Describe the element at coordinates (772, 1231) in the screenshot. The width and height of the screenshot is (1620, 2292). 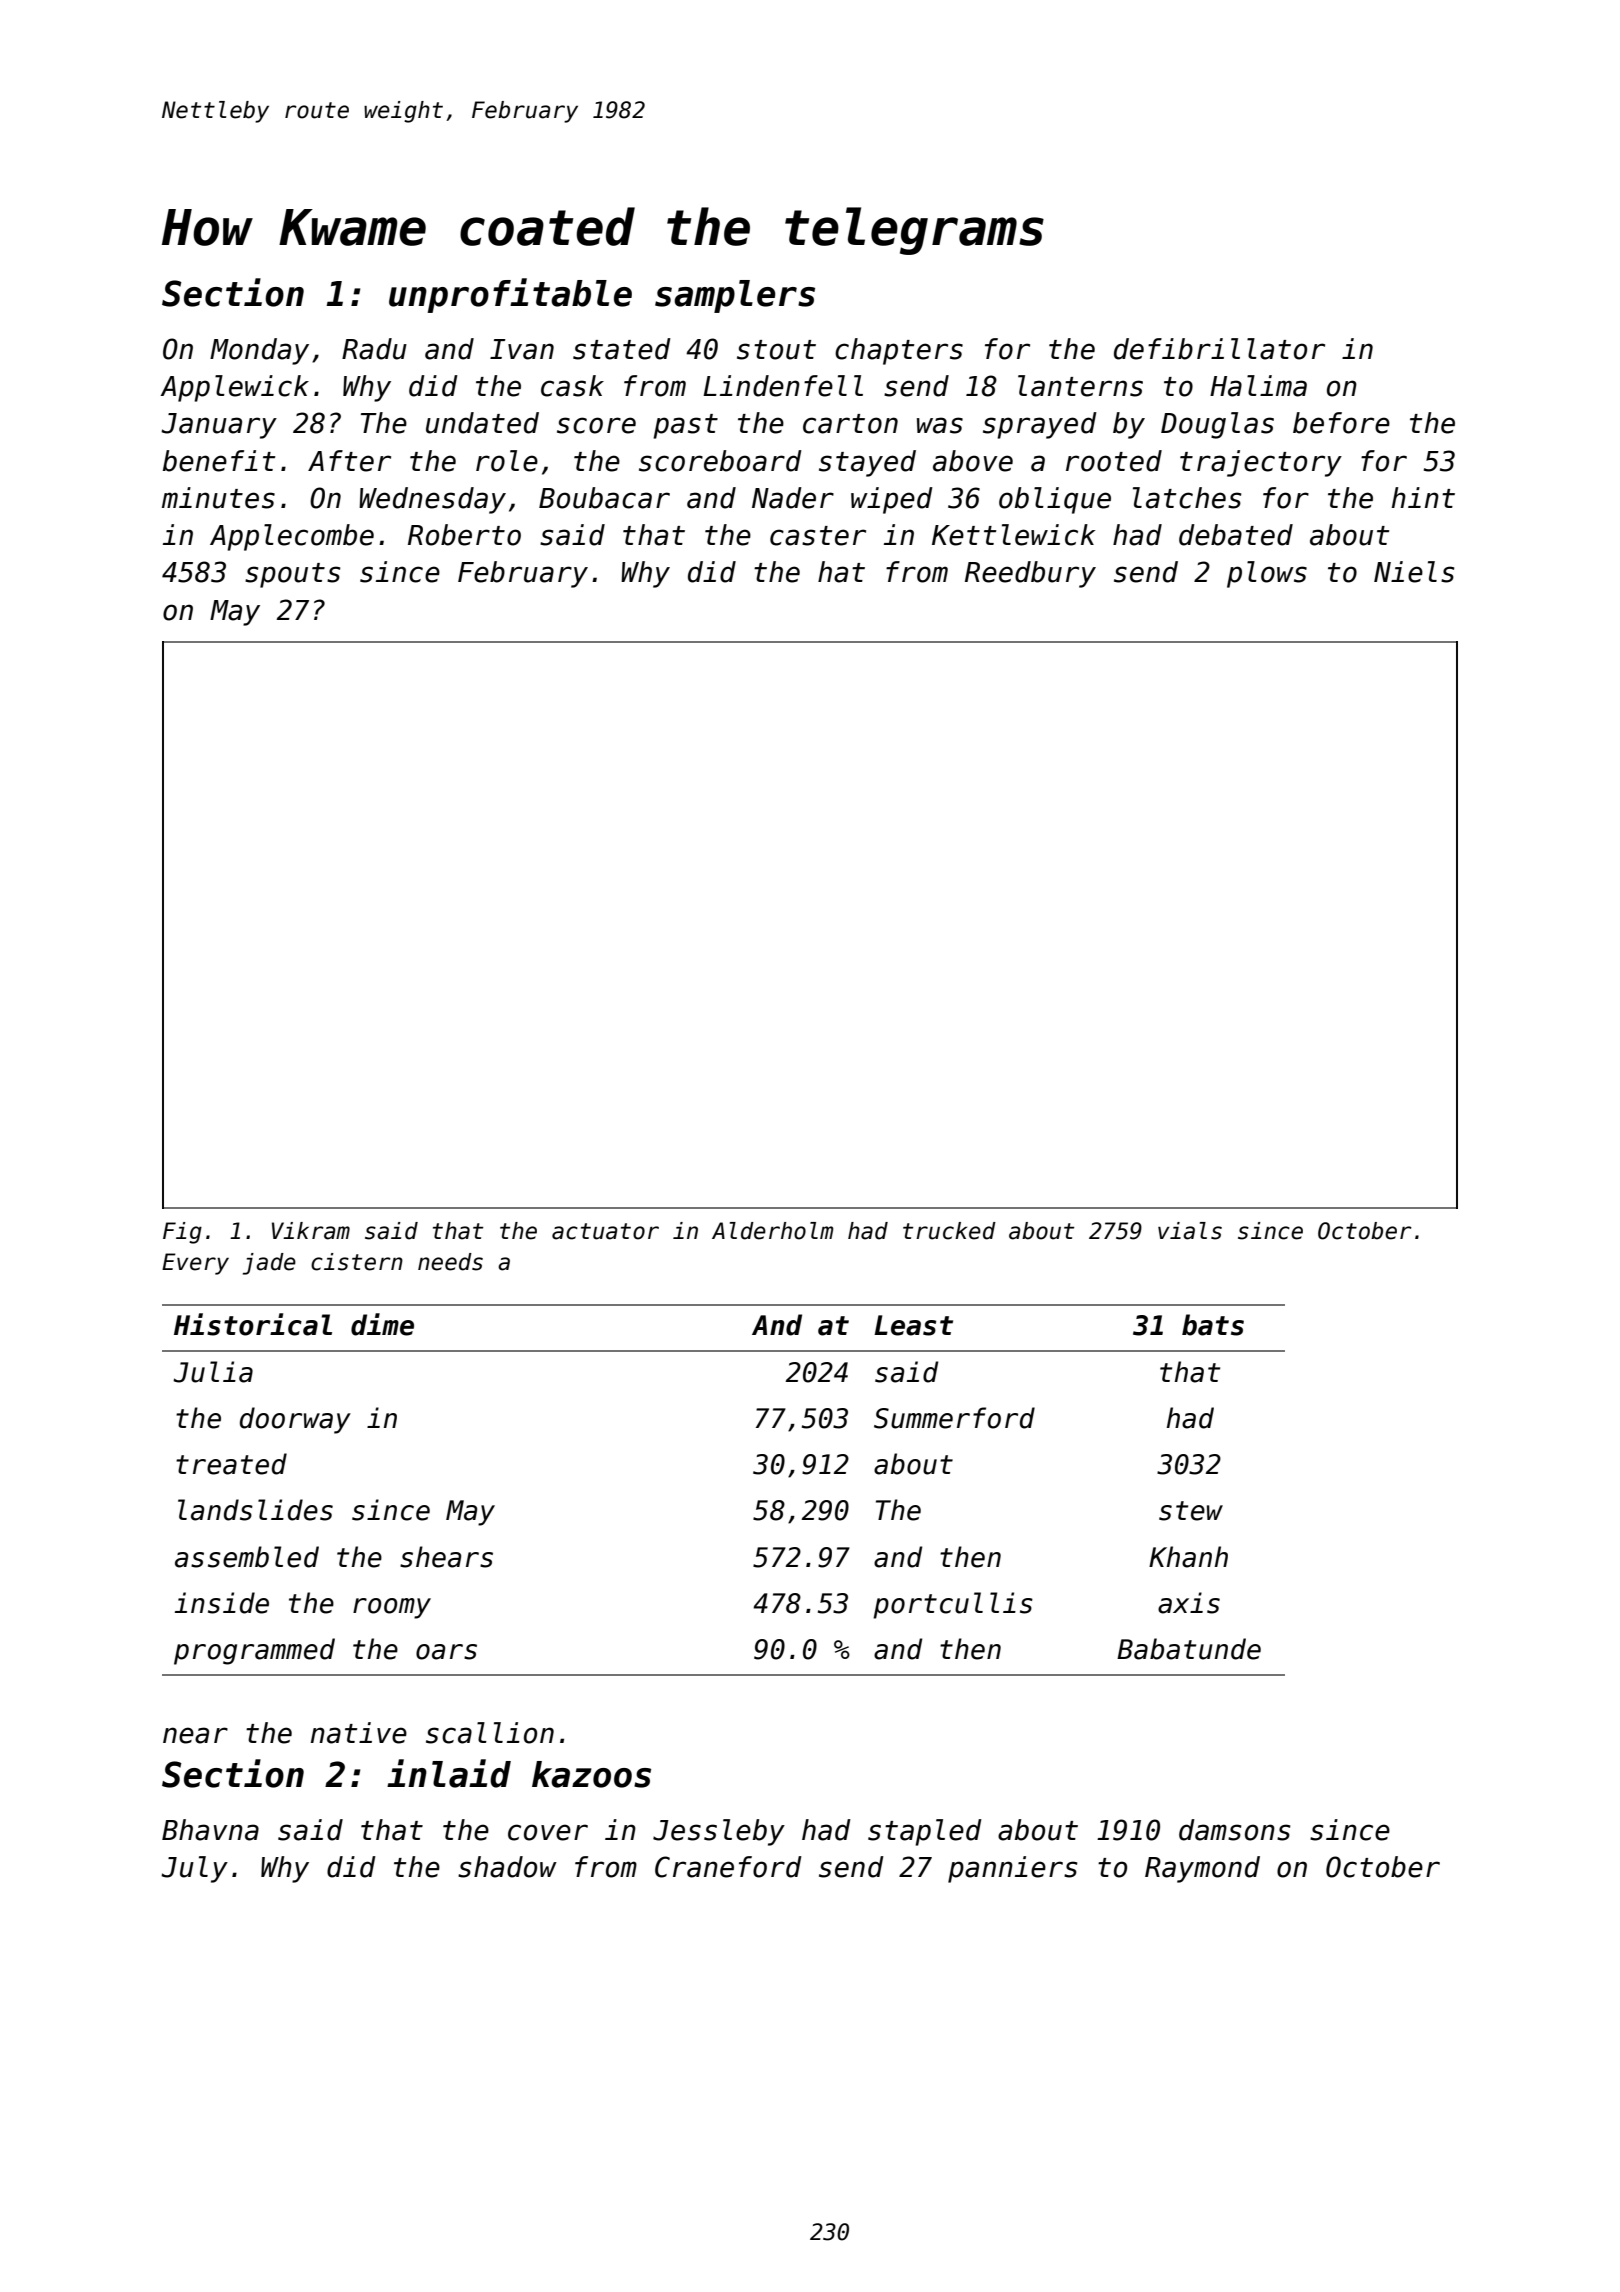
I see `Alderholm` at that location.
